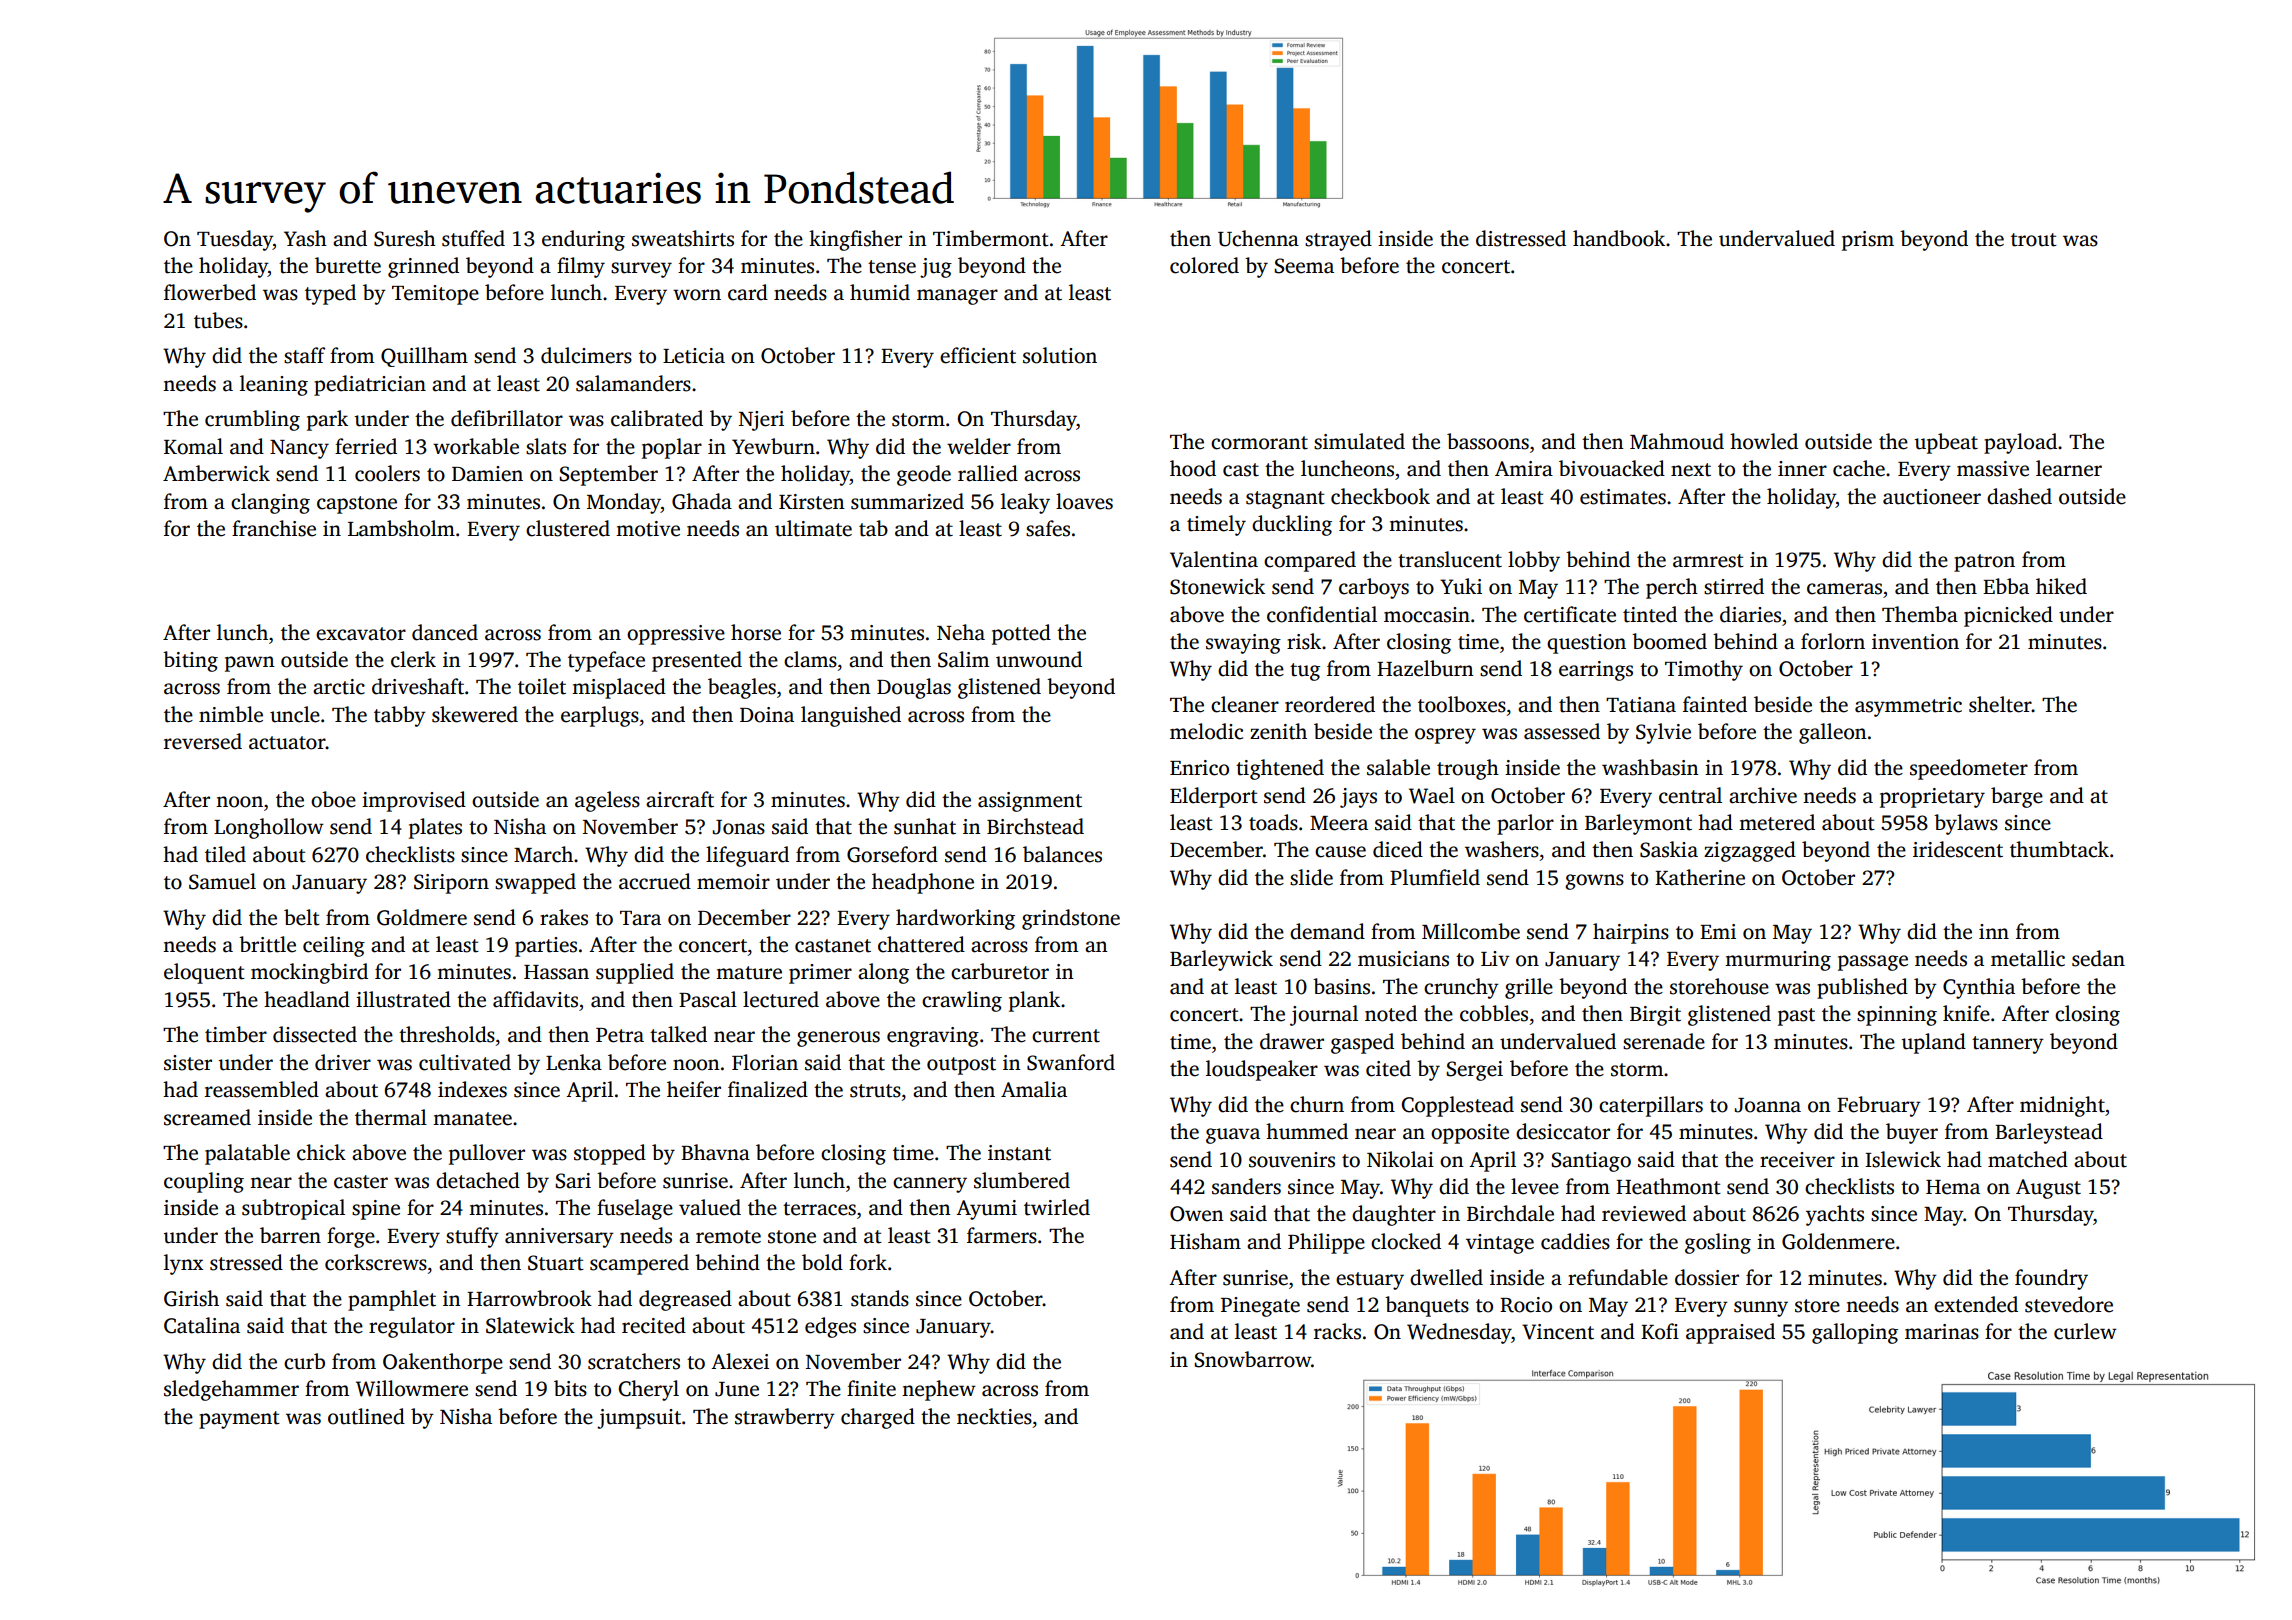 The height and width of the document is (1620, 2292). What do you see at coordinates (2069, 468) in the document?
I see `learner` at bounding box center [2069, 468].
